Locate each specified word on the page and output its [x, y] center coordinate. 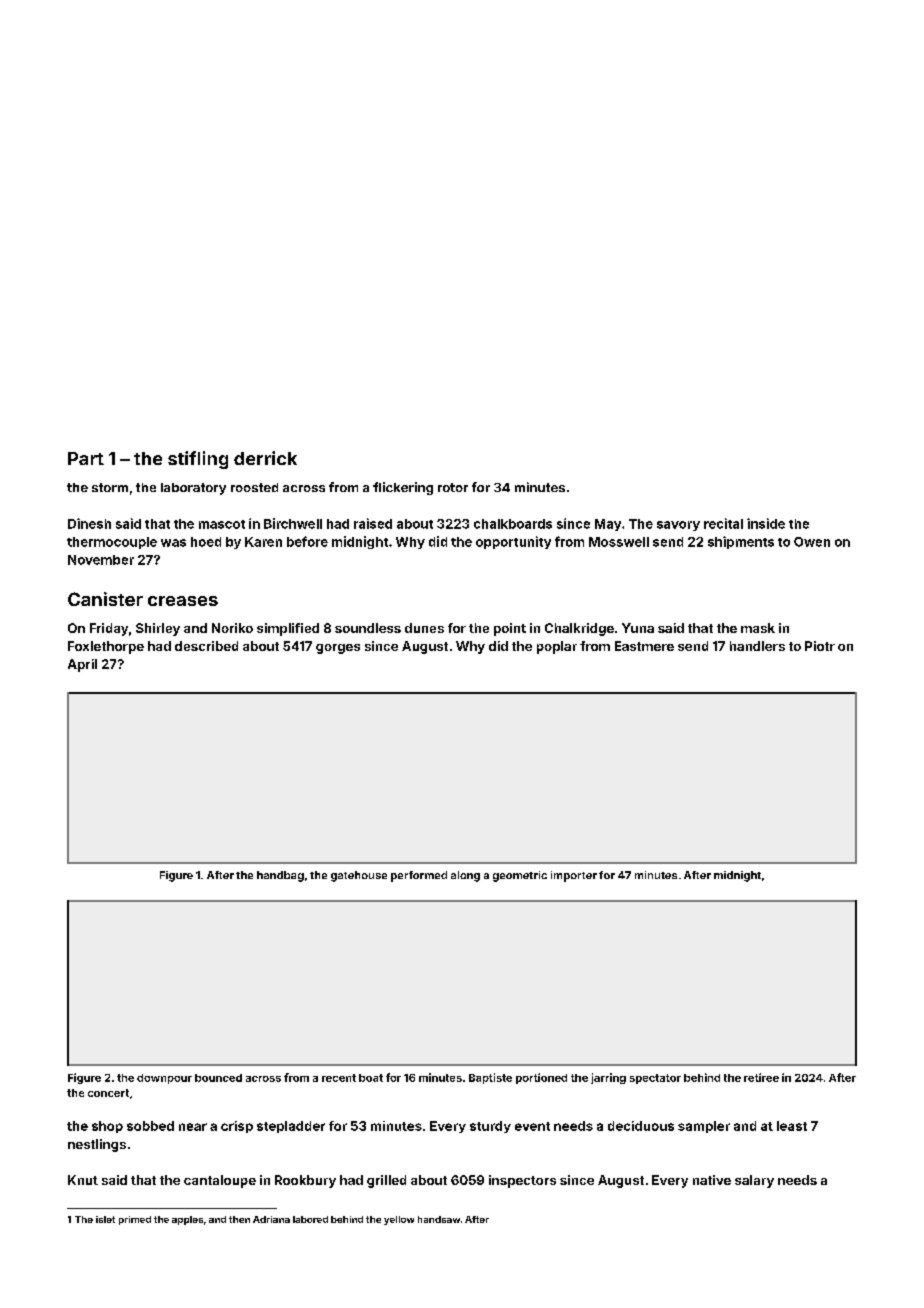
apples [187, 1220]
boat [371, 1078]
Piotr [820, 646]
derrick [265, 458]
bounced [218, 1078]
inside [766, 523]
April [82, 665]
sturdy [490, 1127]
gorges [338, 649]
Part [86, 458]
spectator [655, 1079]
